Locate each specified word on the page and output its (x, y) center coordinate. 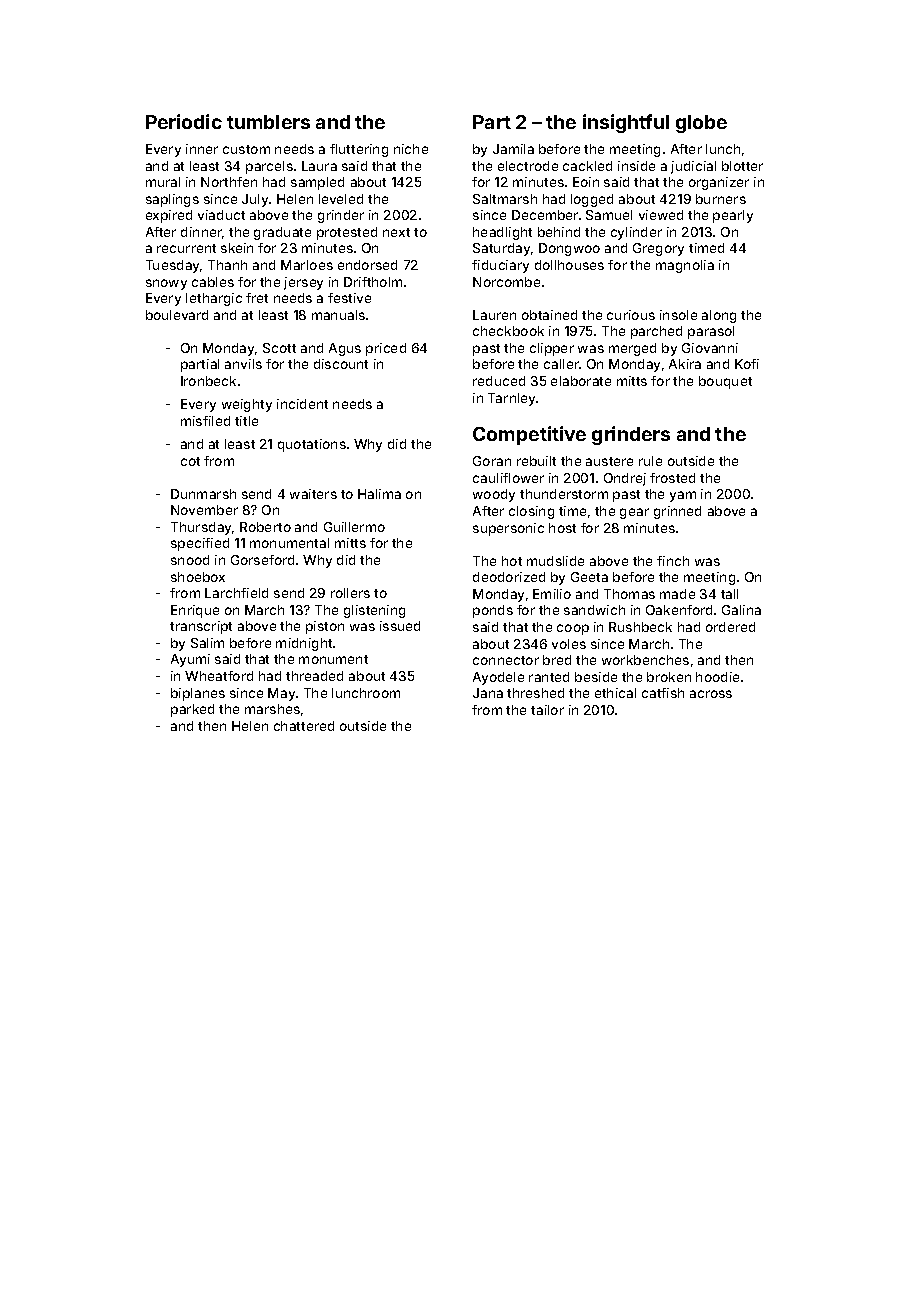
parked (192, 710)
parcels (269, 167)
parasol (711, 332)
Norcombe (506, 282)
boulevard (177, 315)
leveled (341, 199)
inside (636, 166)
